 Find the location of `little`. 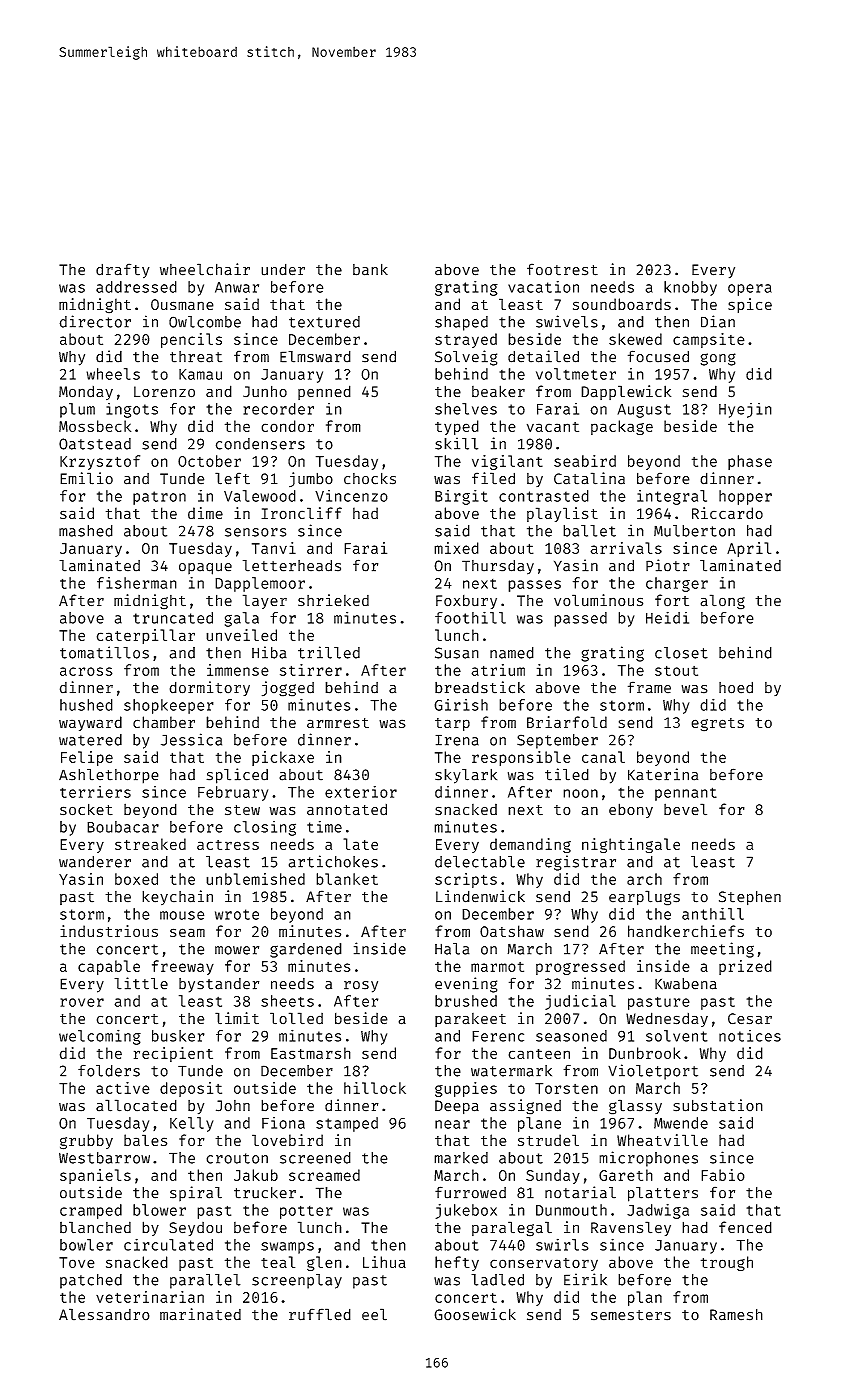

little is located at coordinates (141, 983).
